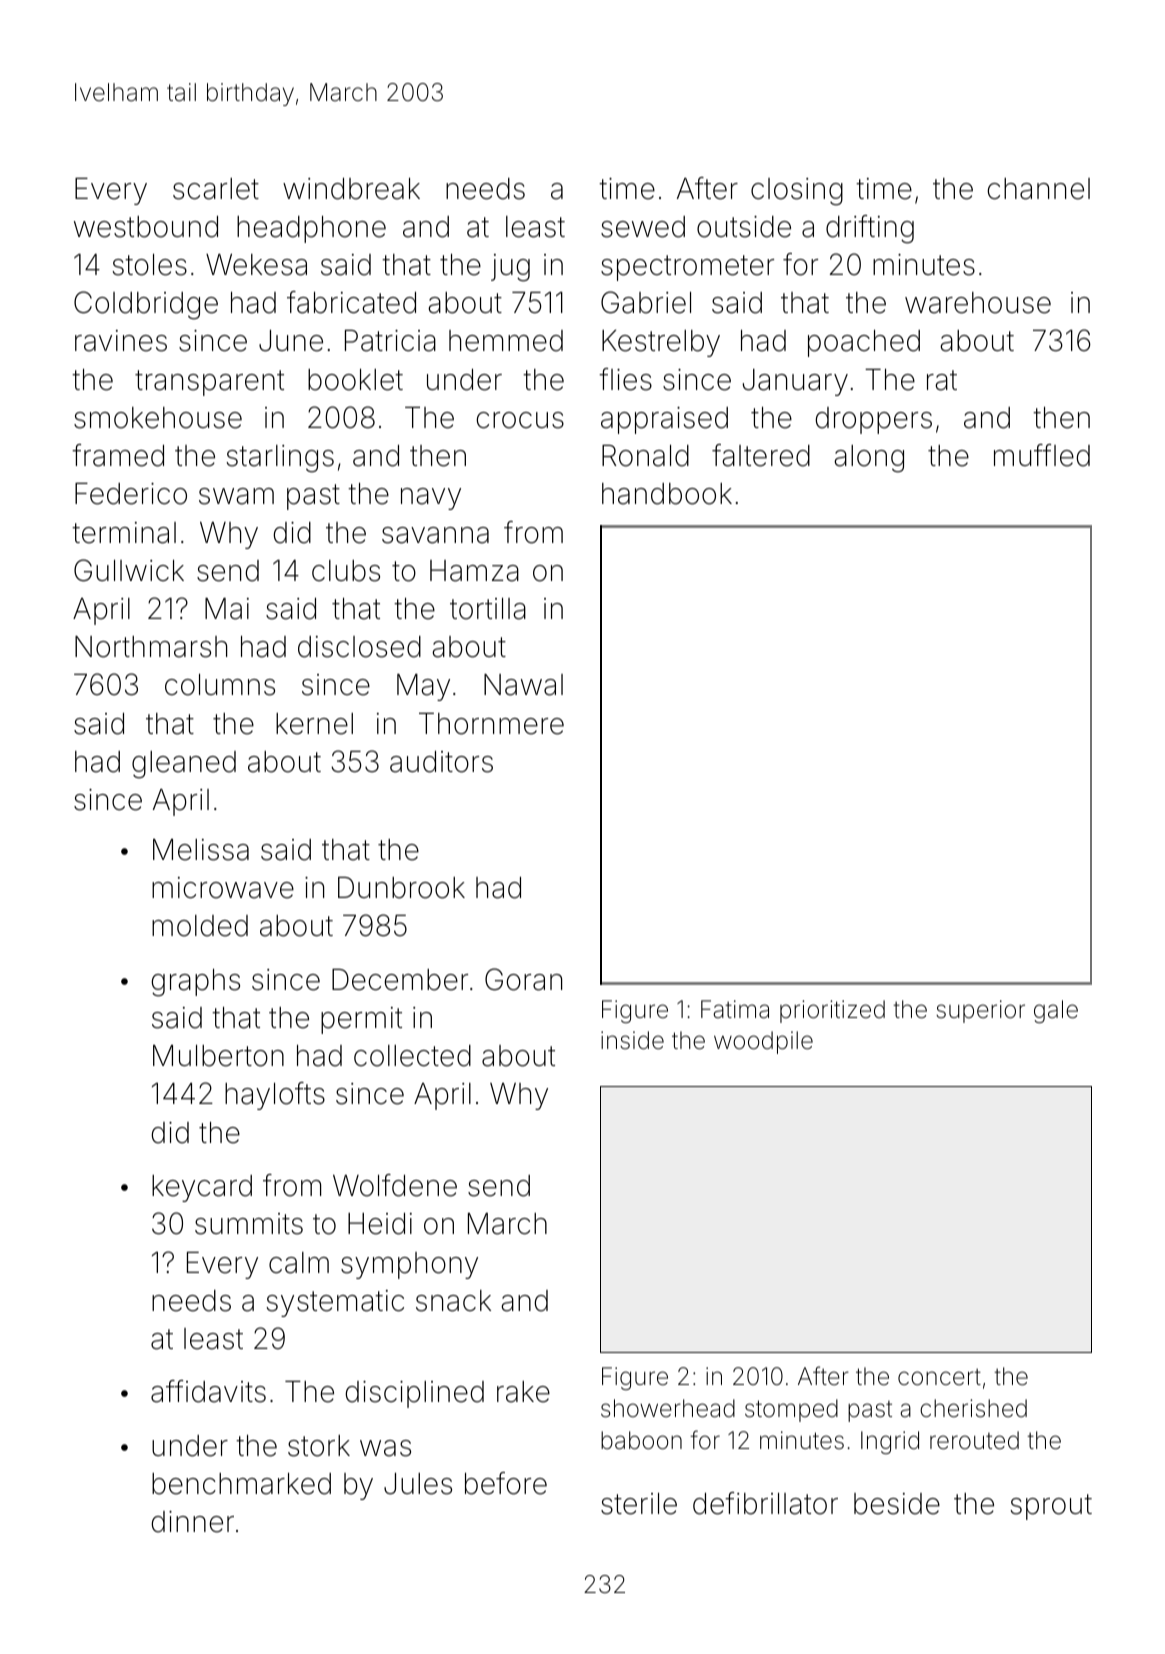 Image resolution: width=1165 pixels, height=1654 pixels. Describe the element at coordinates (942, 380) in the document. I see `rat` at that location.
